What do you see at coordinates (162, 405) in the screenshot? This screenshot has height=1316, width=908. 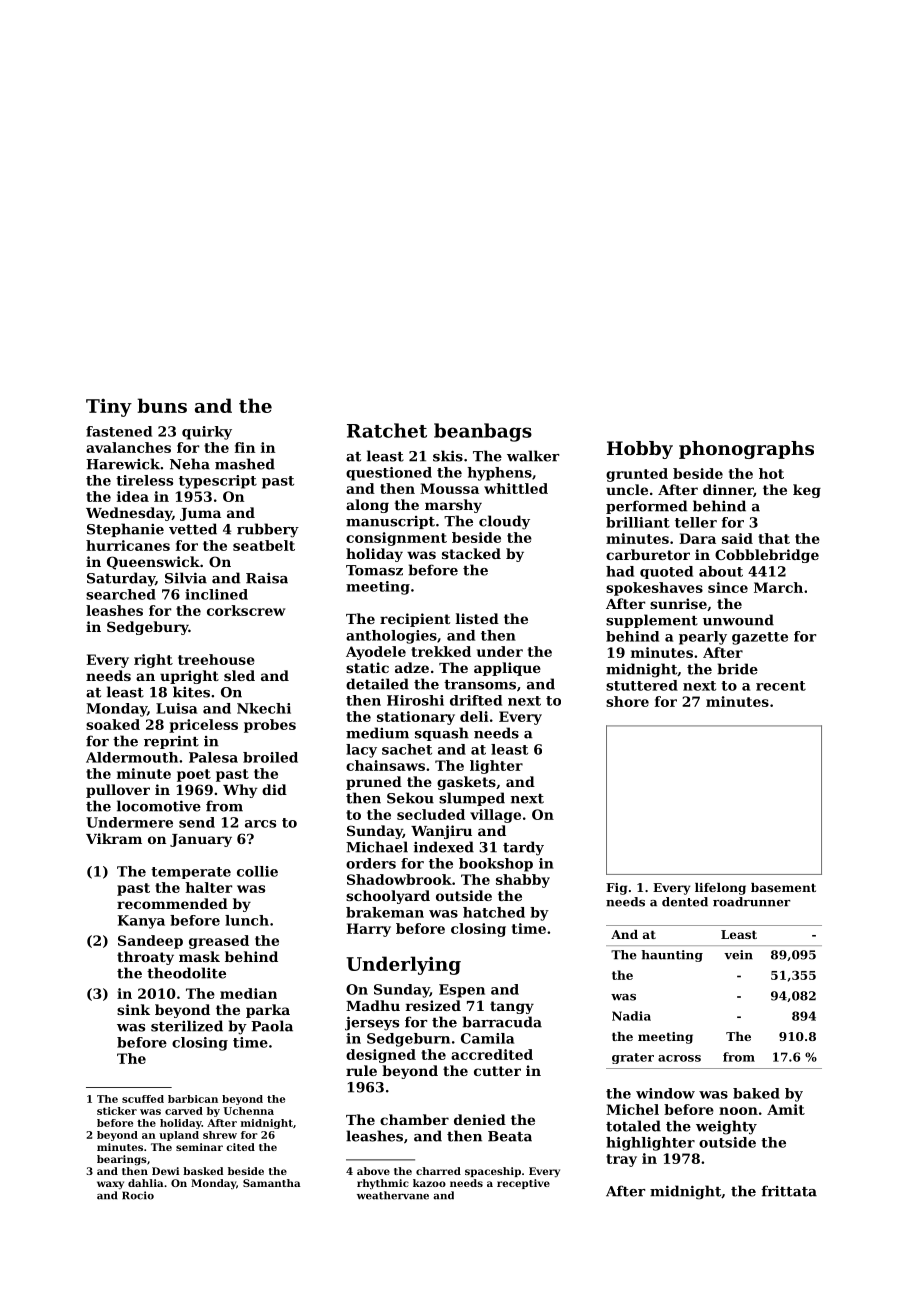 I see `buns` at bounding box center [162, 405].
